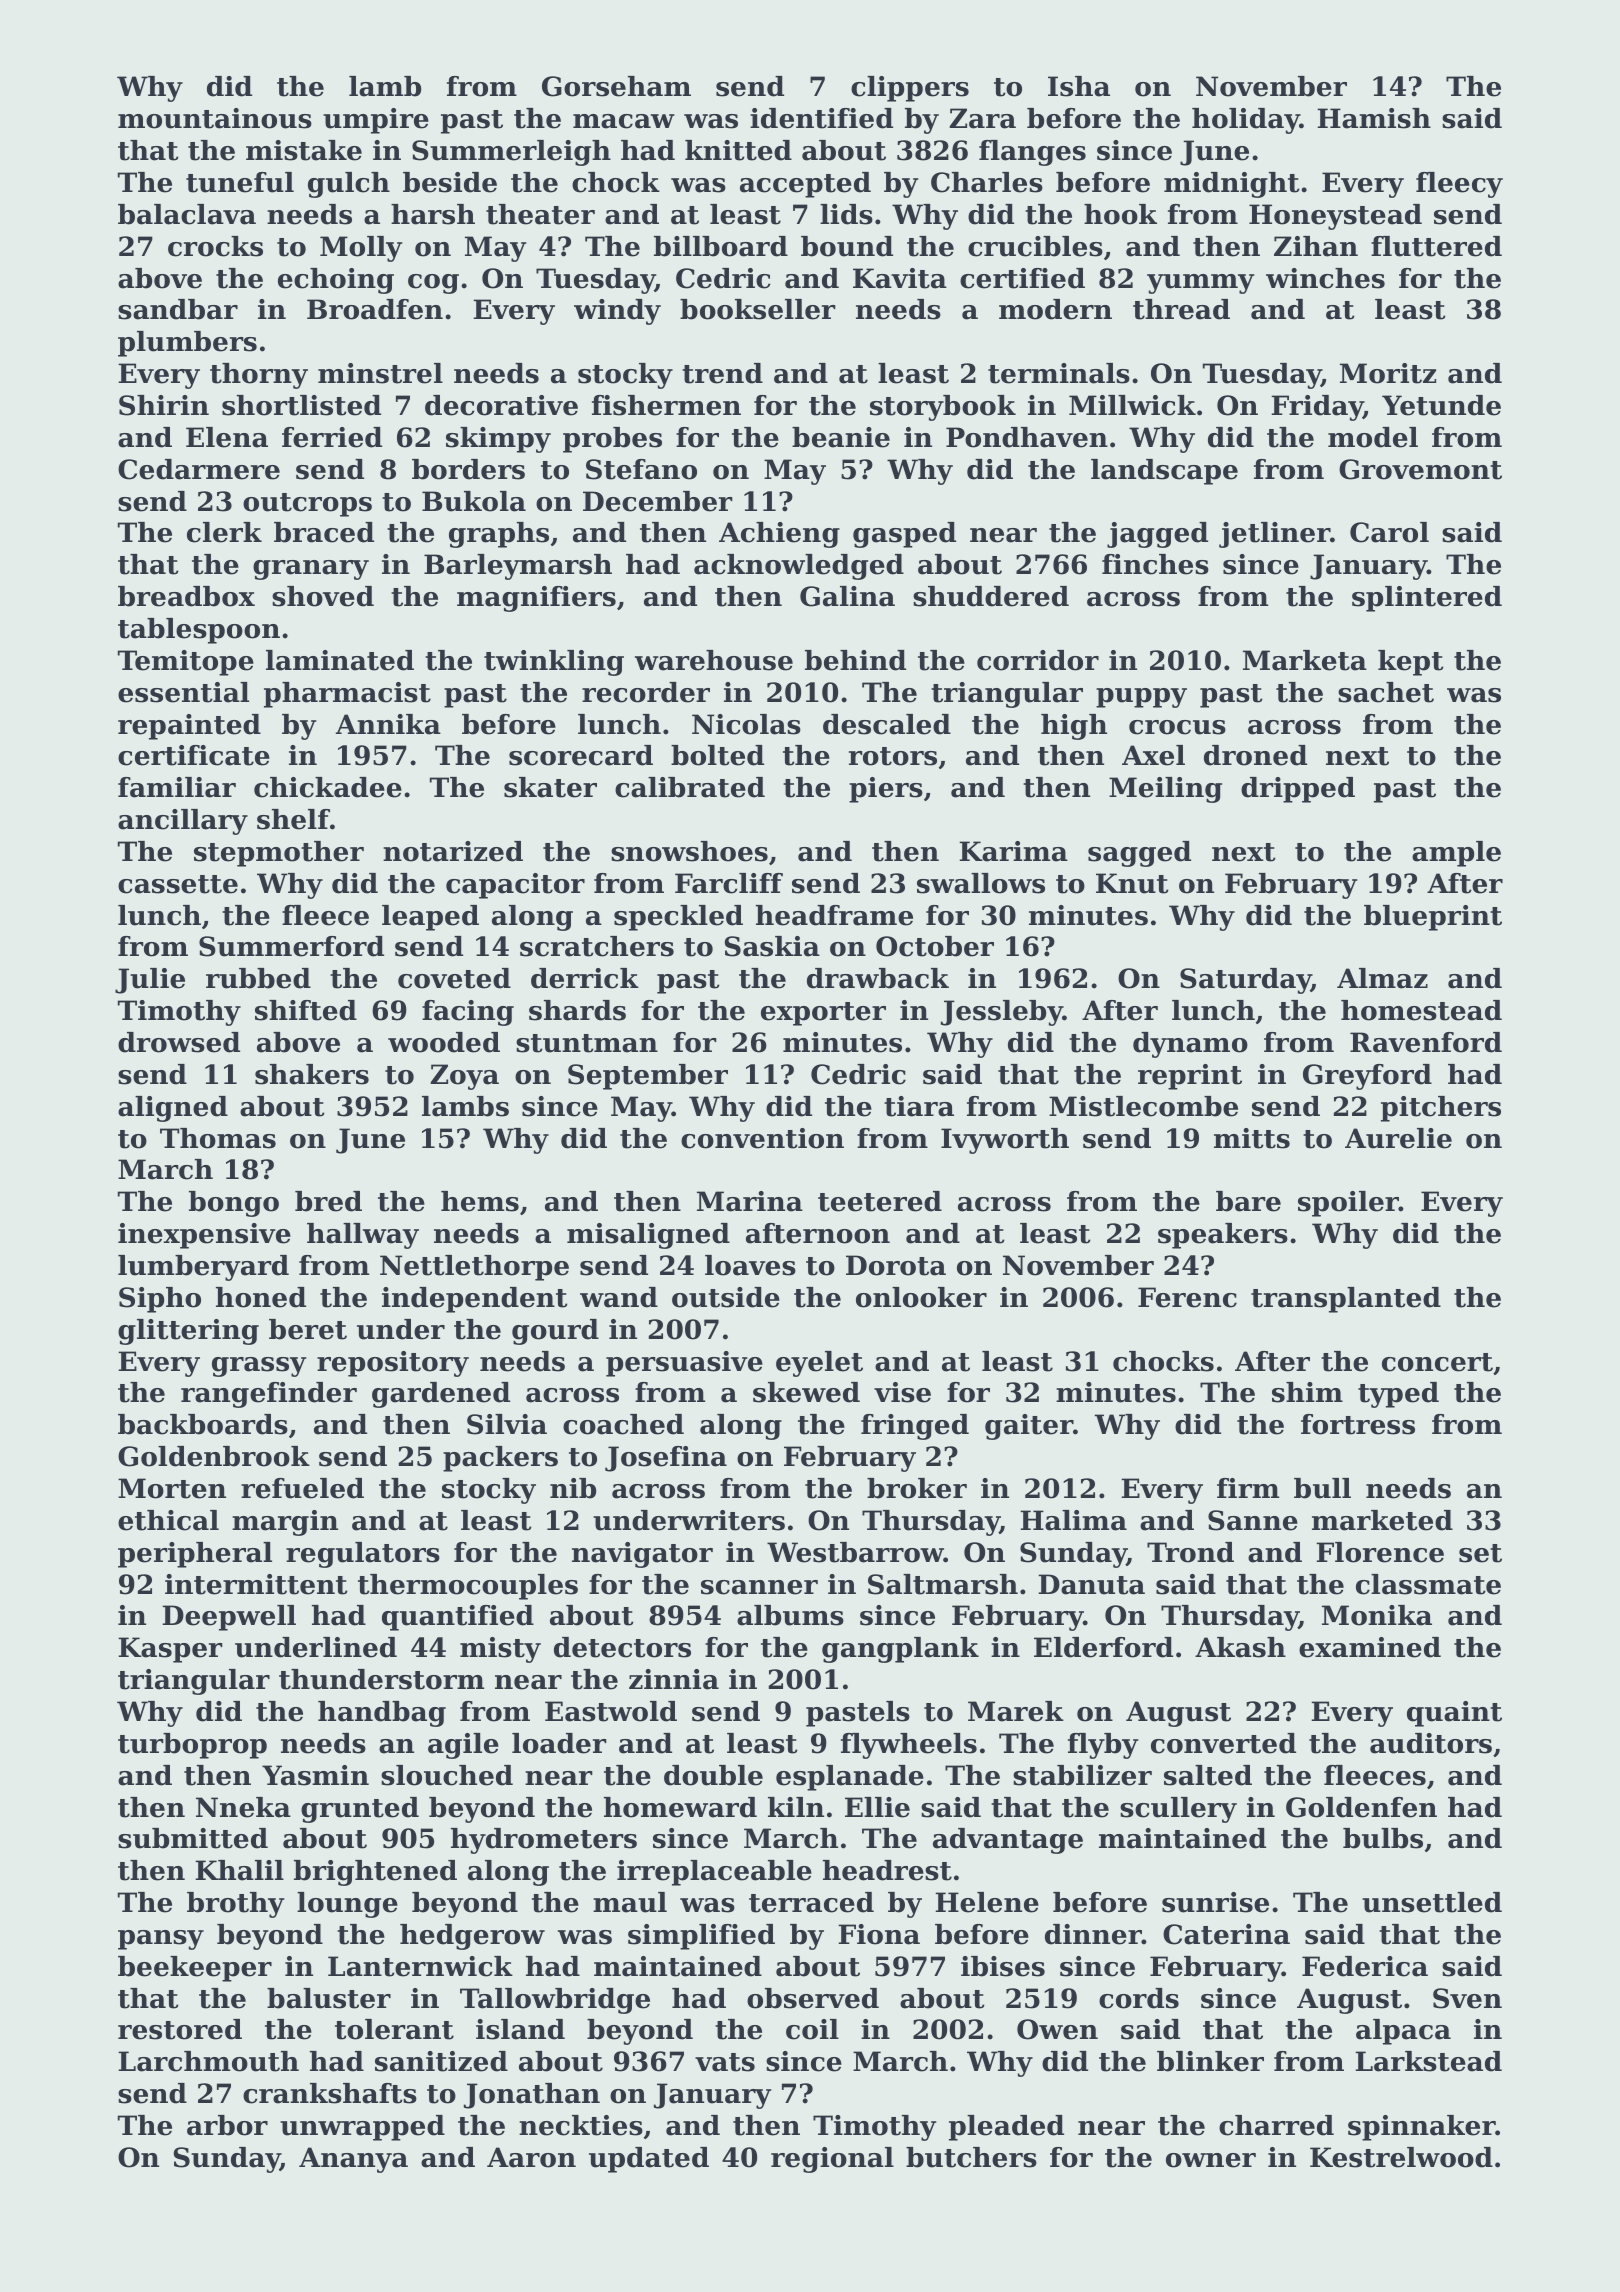  I want to click on loaves, so click(750, 1265).
